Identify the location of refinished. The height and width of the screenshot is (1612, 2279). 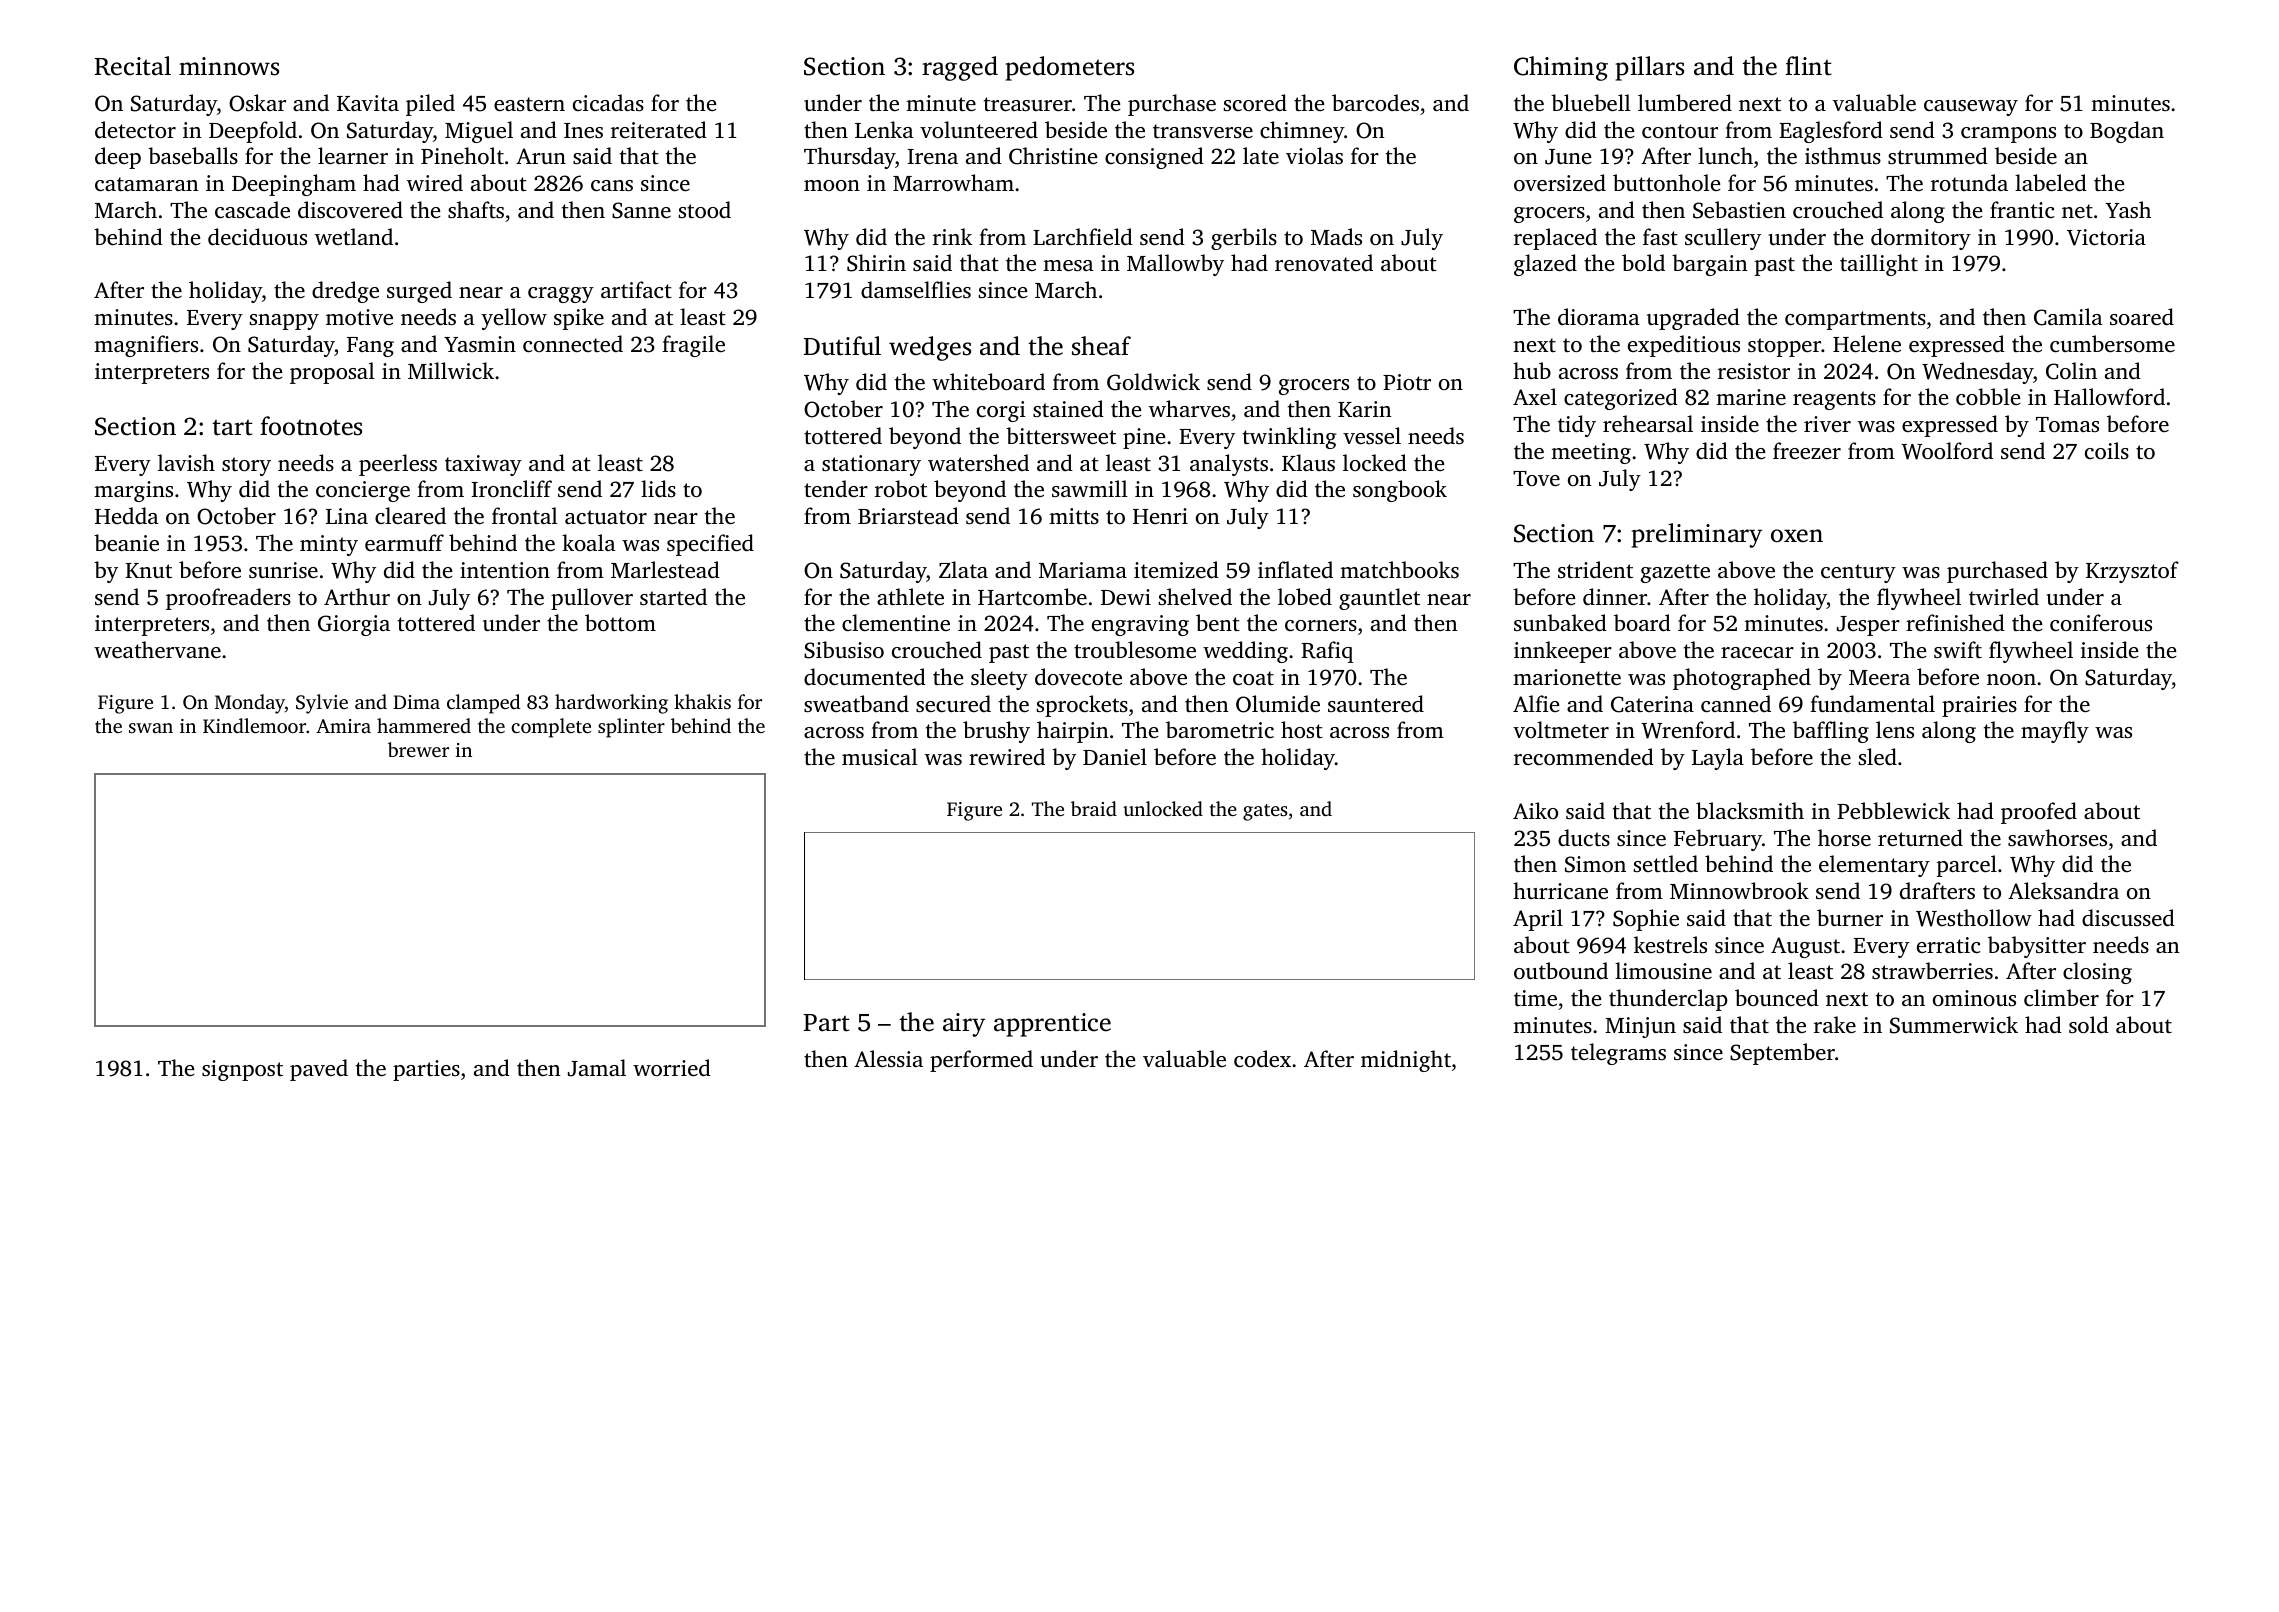
(1955, 622).
